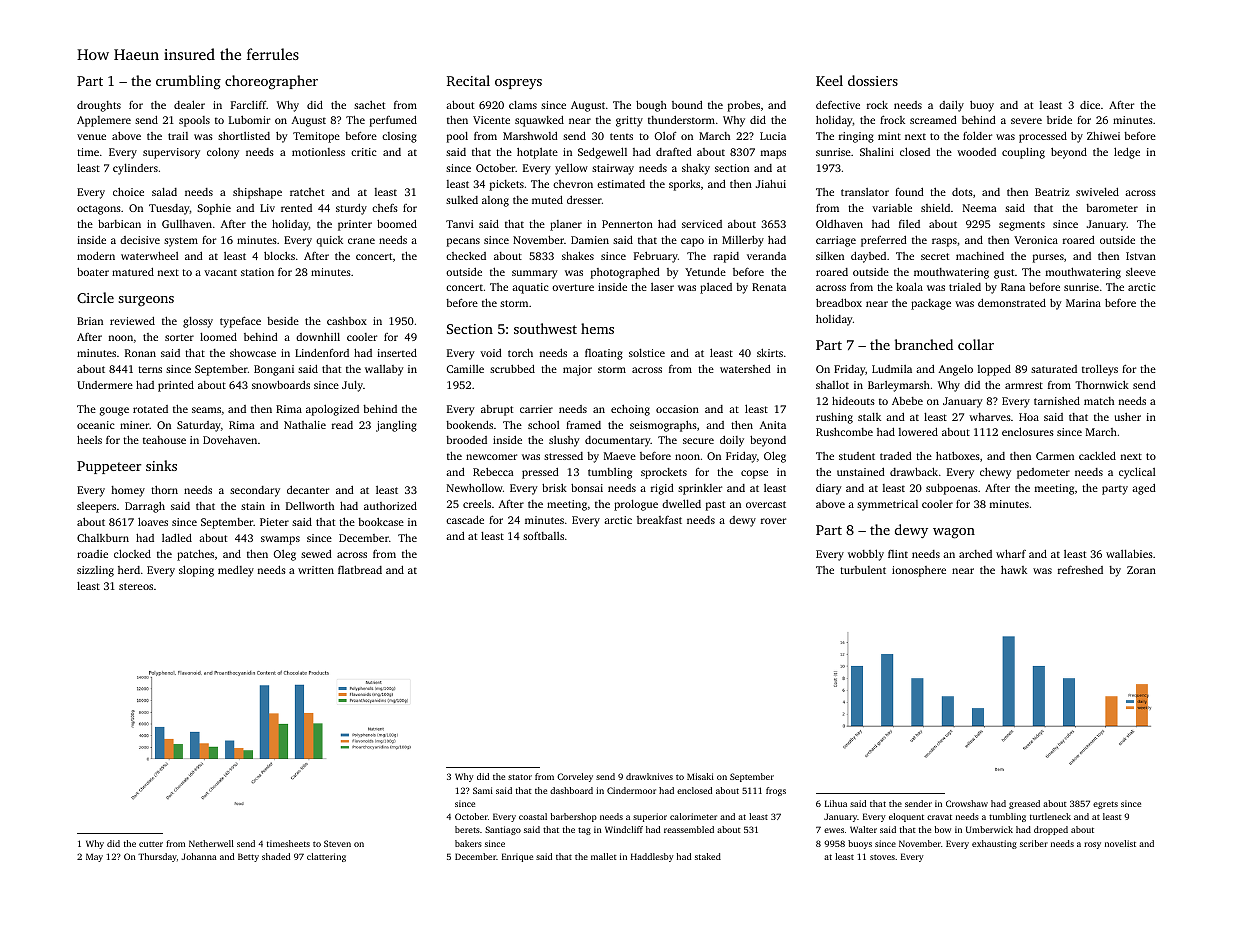 This image has height=952, width=1233. What do you see at coordinates (199, 856) in the image?
I see `Johanna` at bounding box center [199, 856].
